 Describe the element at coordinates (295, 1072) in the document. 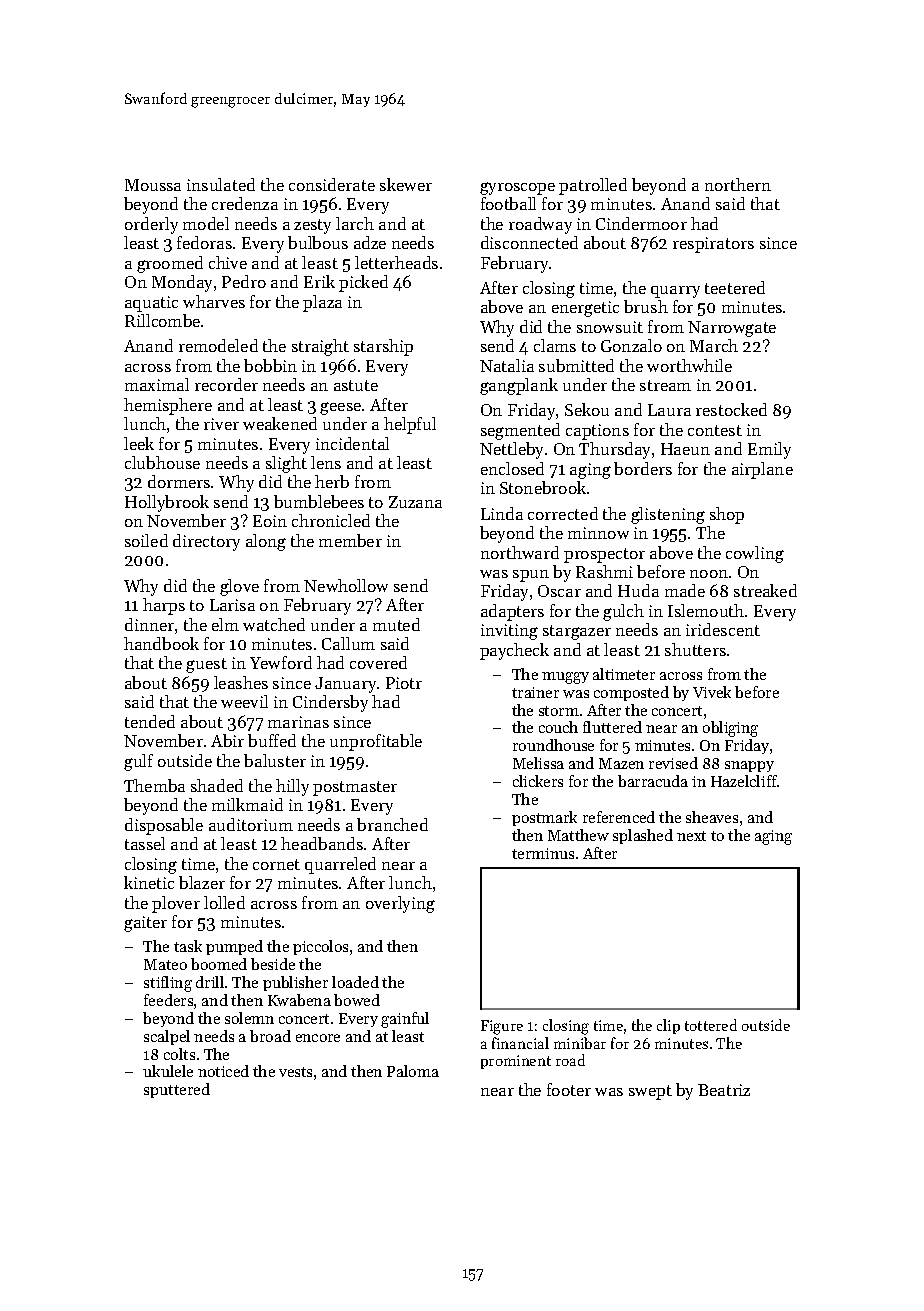

I see `vests` at that location.
